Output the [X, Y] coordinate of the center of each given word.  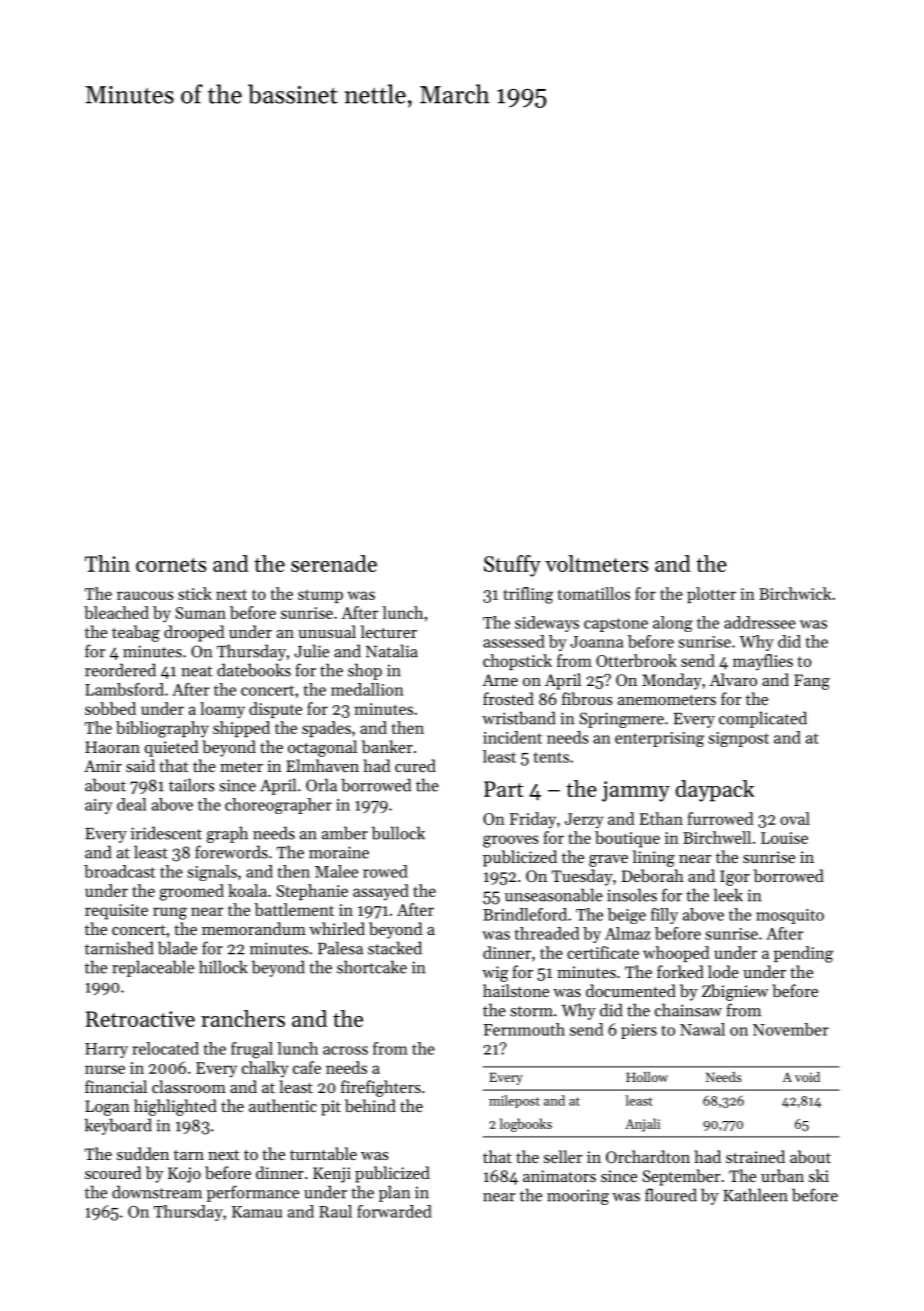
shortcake [372, 967]
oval [795, 818]
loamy [222, 710]
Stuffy [512, 566]
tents [551, 757]
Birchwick [795, 593]
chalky [265, 1069]
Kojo [184, 1175]
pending [803, 954]
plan [394, 1193]
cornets [171, 565]
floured [671, 1195]
